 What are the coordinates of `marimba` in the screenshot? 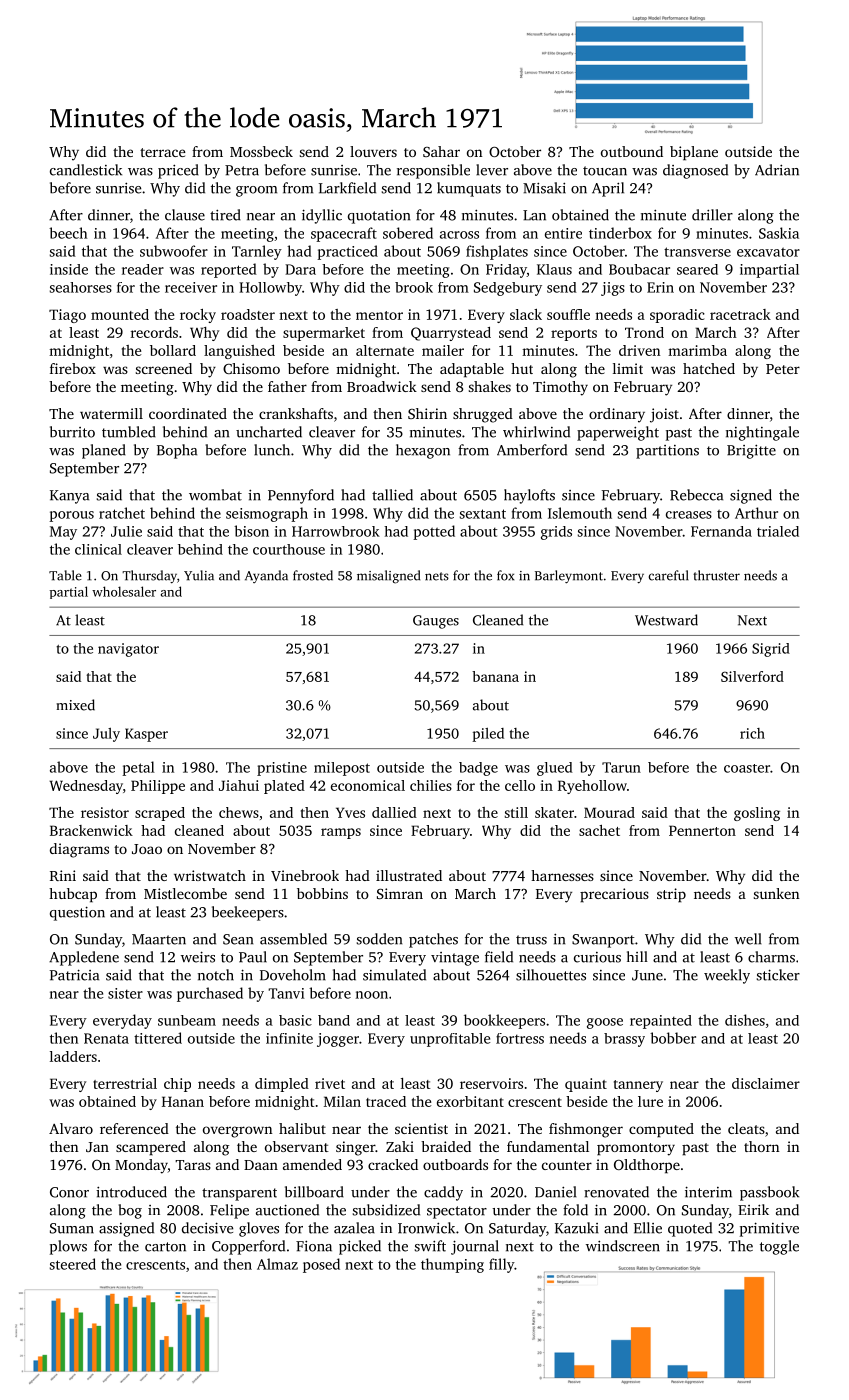 It's located at (697, 350).
